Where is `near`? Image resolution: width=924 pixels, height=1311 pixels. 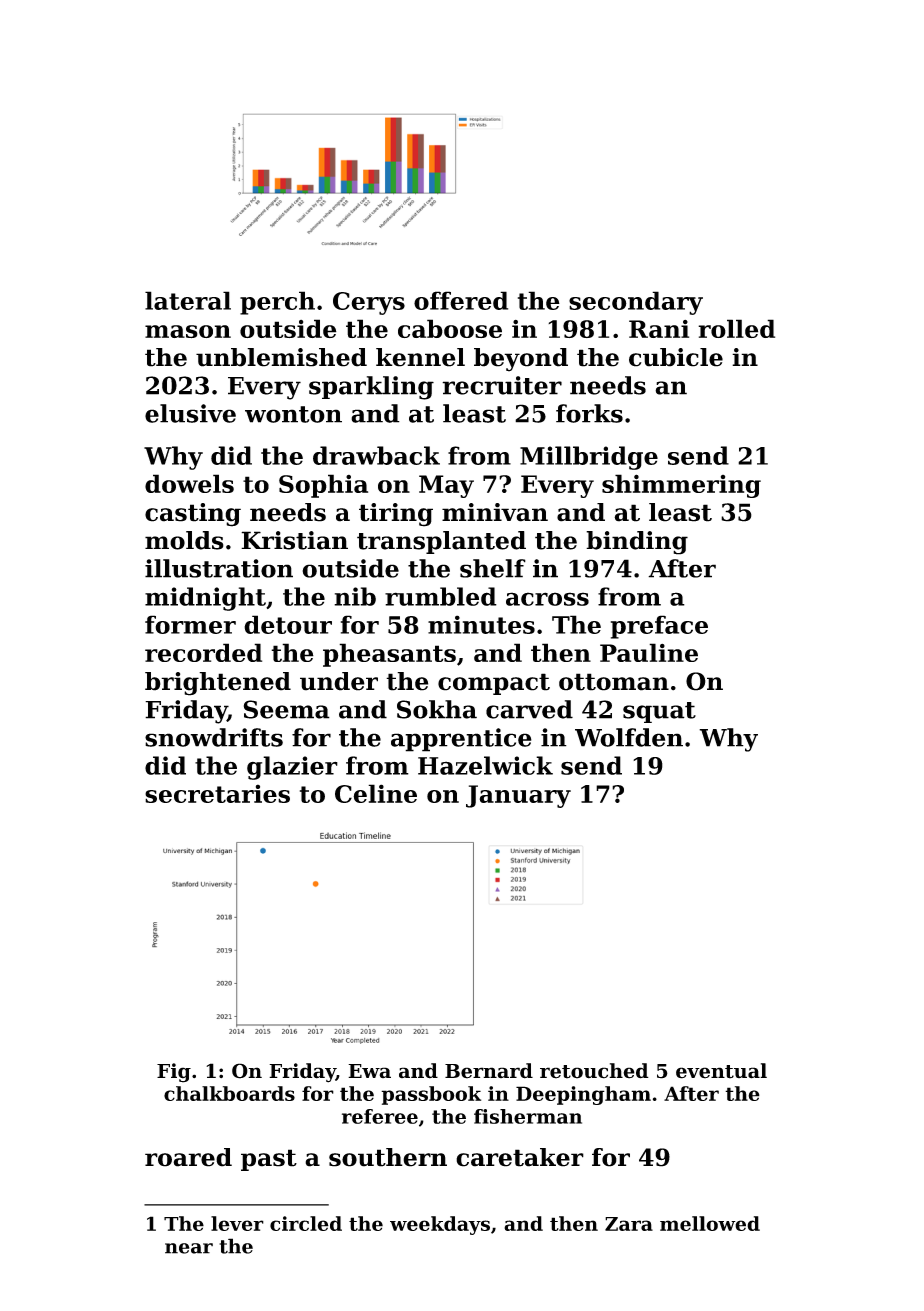
near is located at coordinates (189, 1248).
